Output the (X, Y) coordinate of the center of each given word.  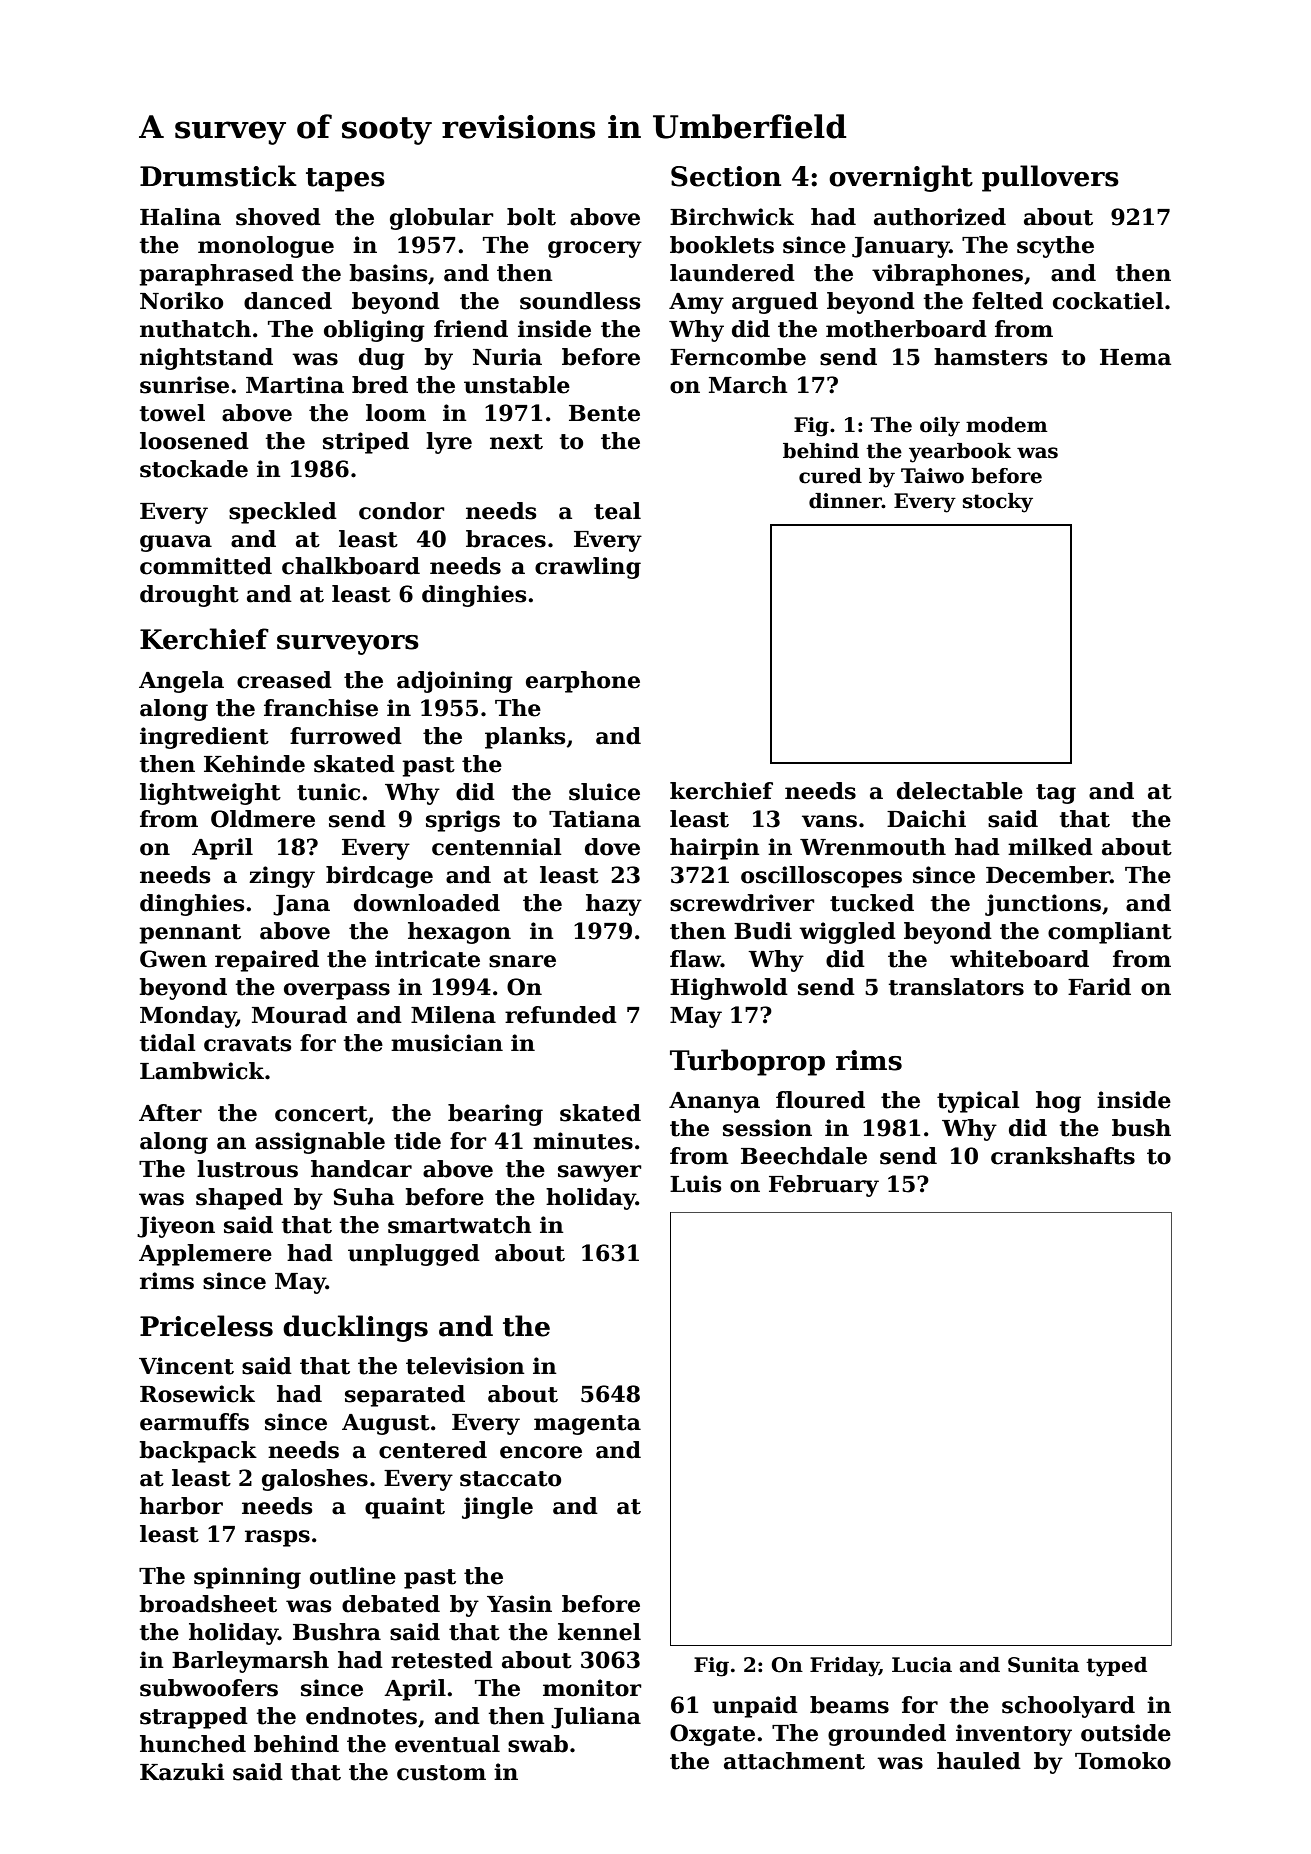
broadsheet (208, 1604)
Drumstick (218, 176)
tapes (345, 180)
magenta (587, 1425)
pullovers (1050, 178)
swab (538, 1744)
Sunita (1043, 1665)
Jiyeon (176, 1227)
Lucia (922, 1665)
